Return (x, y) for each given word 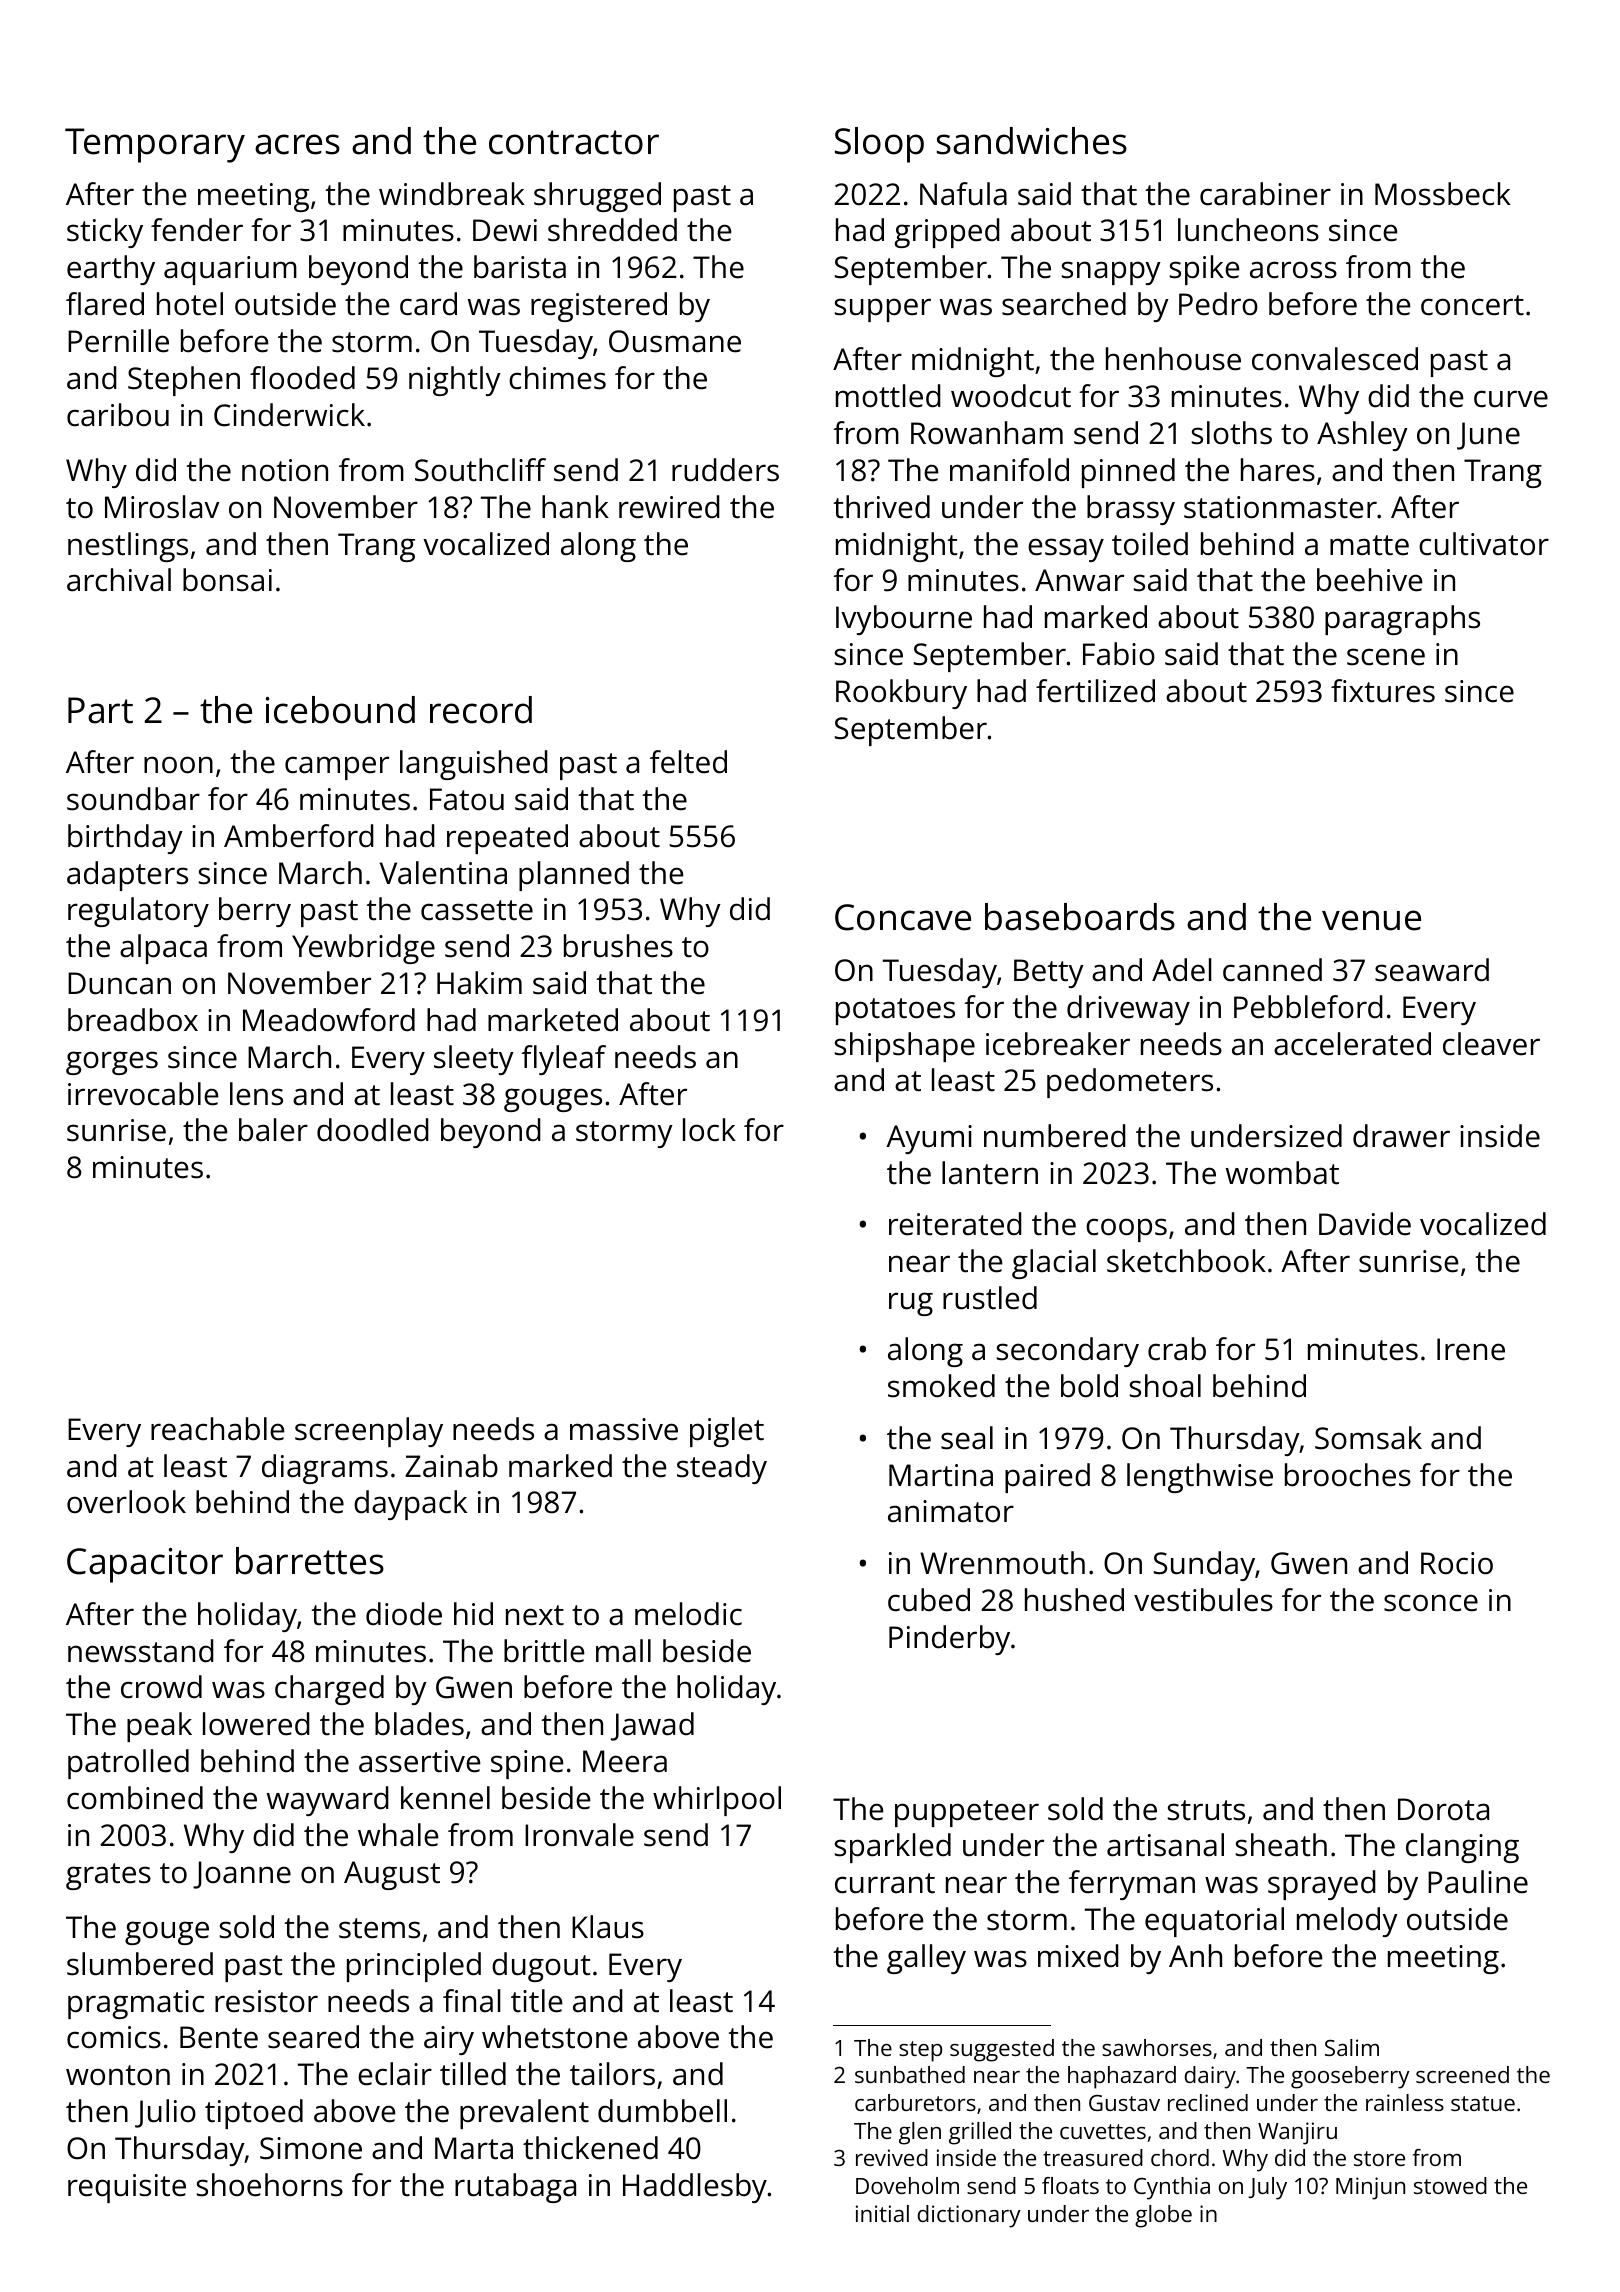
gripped (947, 233)
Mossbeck (1443, 194)
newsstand (141, 1651)
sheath (1281, 1845)
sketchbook (1186, 1261)
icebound (340, 710)
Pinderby (949, 1640)
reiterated (955, 1224)
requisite (127, 2188)
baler (273, 1130)
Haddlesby (695, 2188)
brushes (618, 946)
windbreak (452, 194)
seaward (1432, 970)
